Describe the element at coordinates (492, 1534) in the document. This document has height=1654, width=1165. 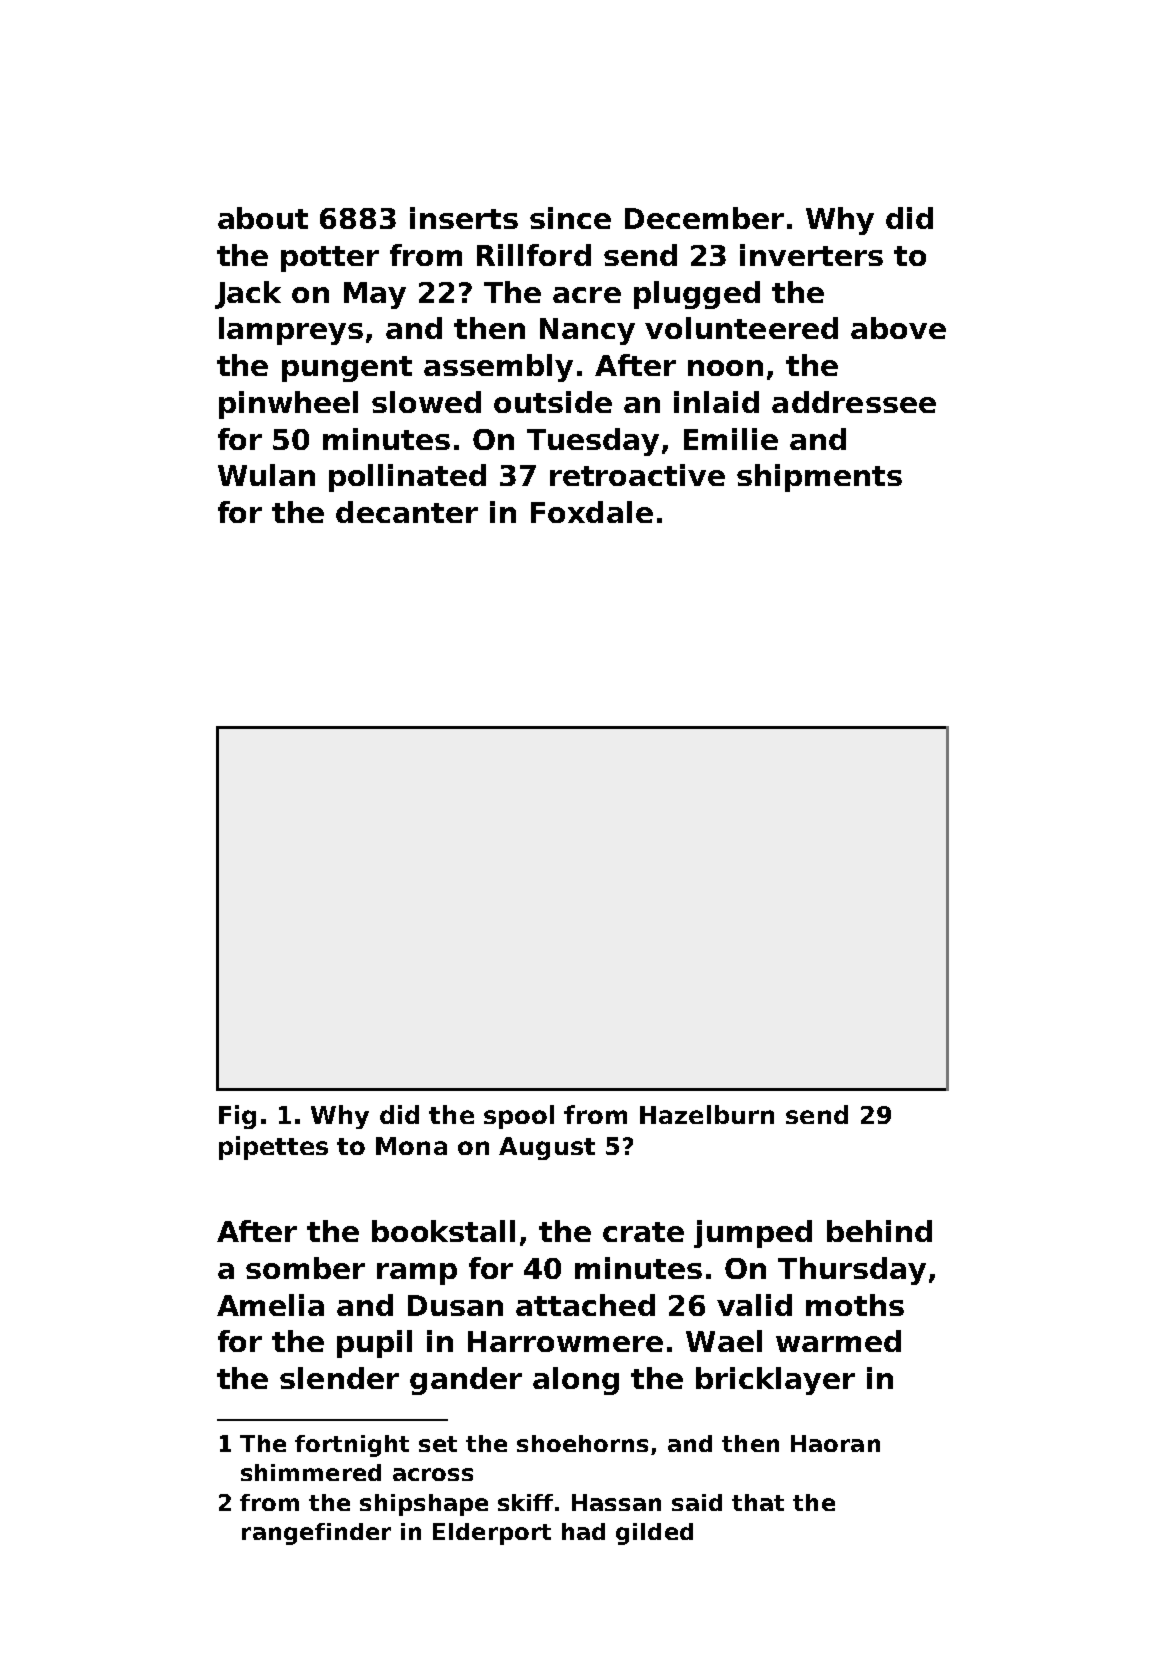
I see `Elderport` at that location.
